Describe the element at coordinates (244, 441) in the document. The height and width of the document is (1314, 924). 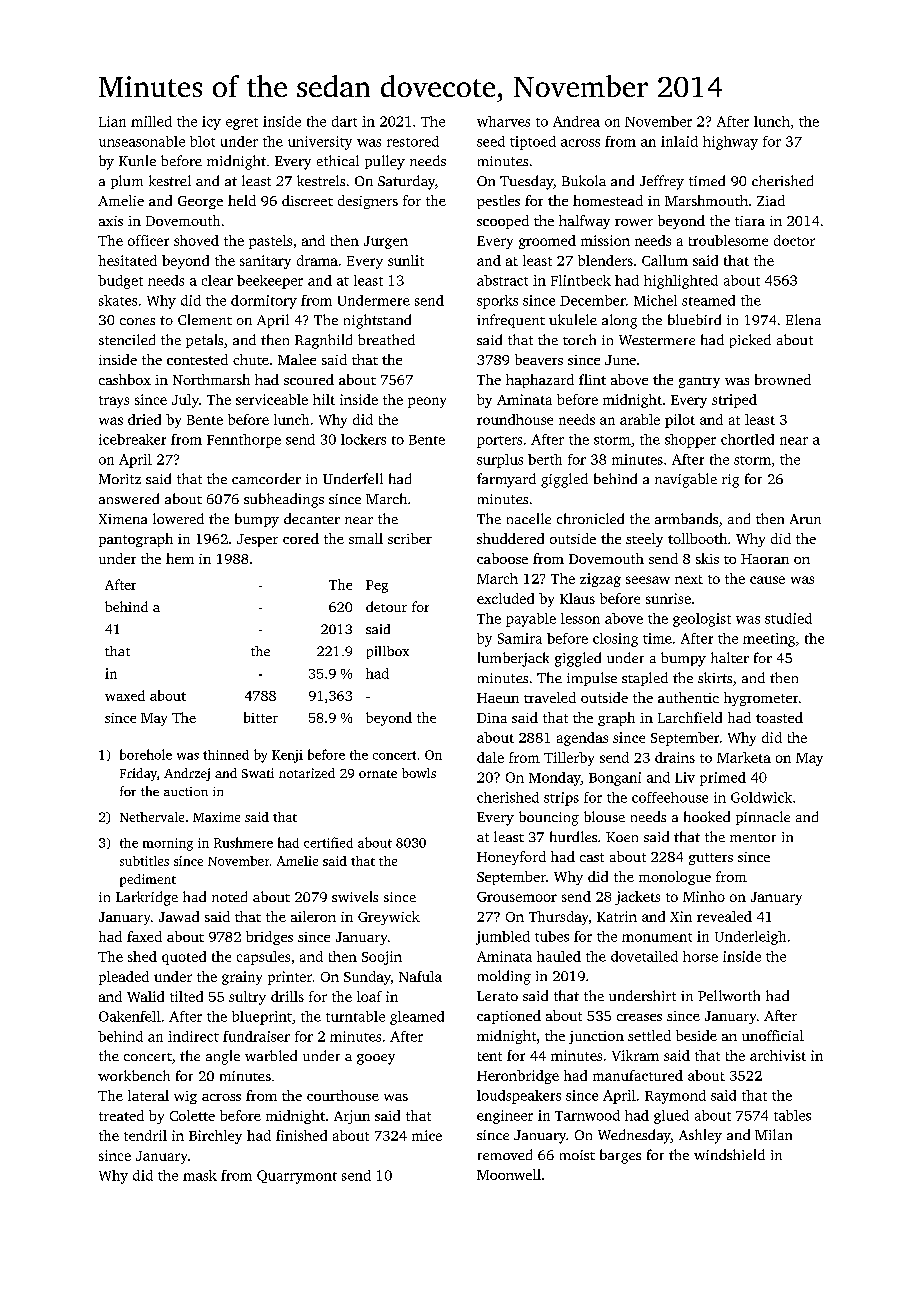
I see `Fennthorpe` at that location.
